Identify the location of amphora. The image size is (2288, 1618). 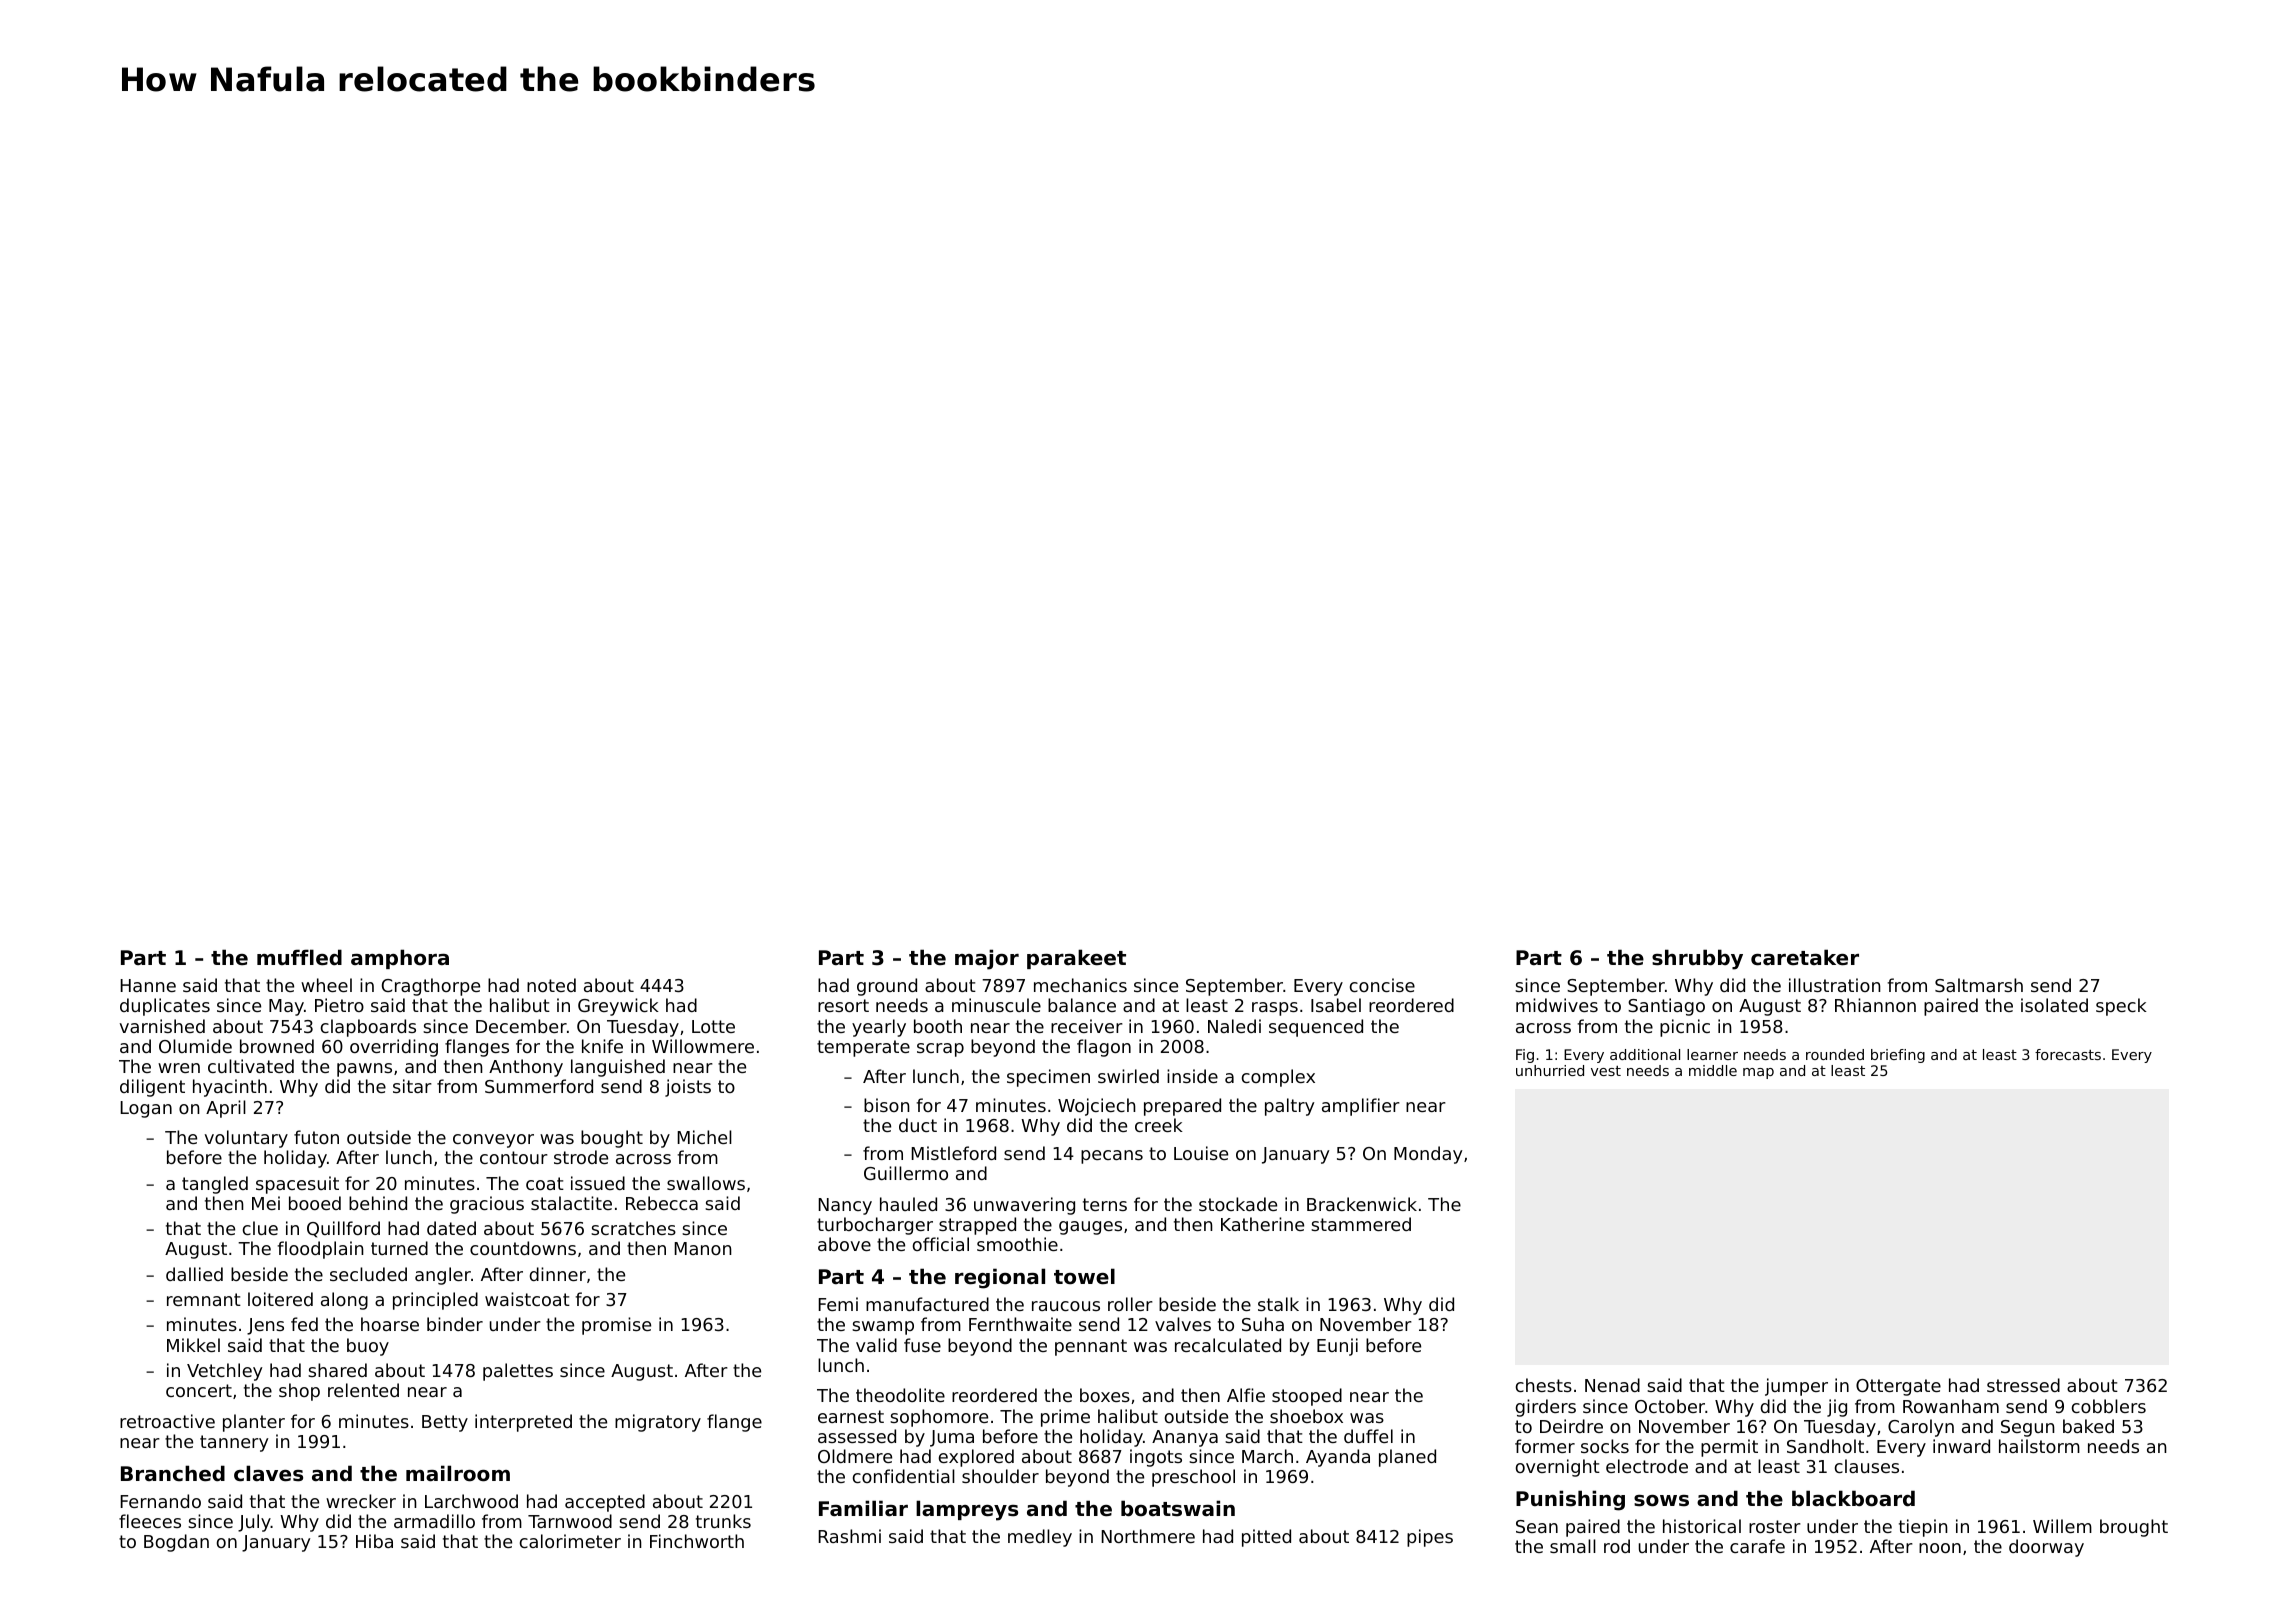
(400, 959).
